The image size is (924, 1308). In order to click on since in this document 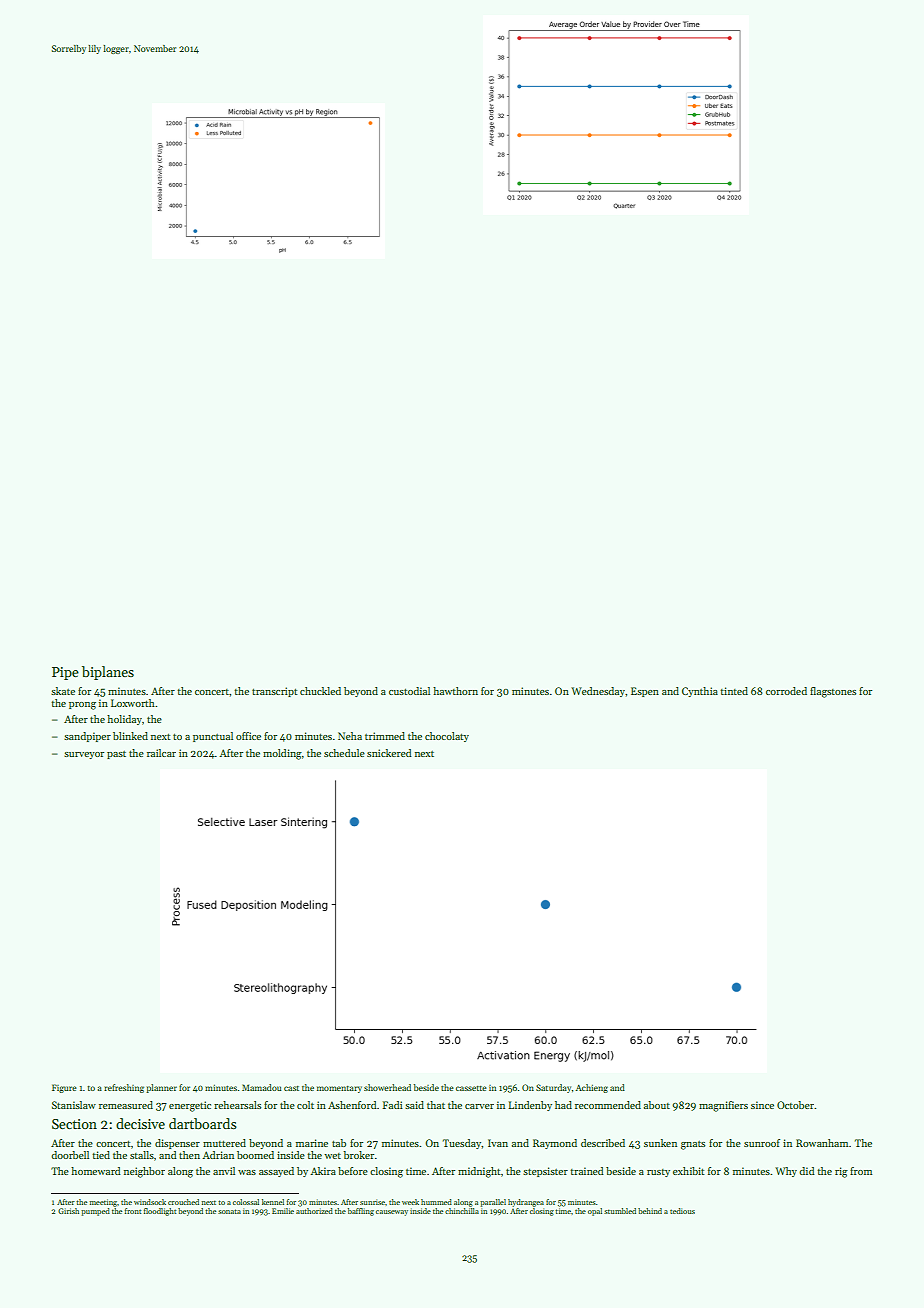, I will do `click(762, 1105)`.
